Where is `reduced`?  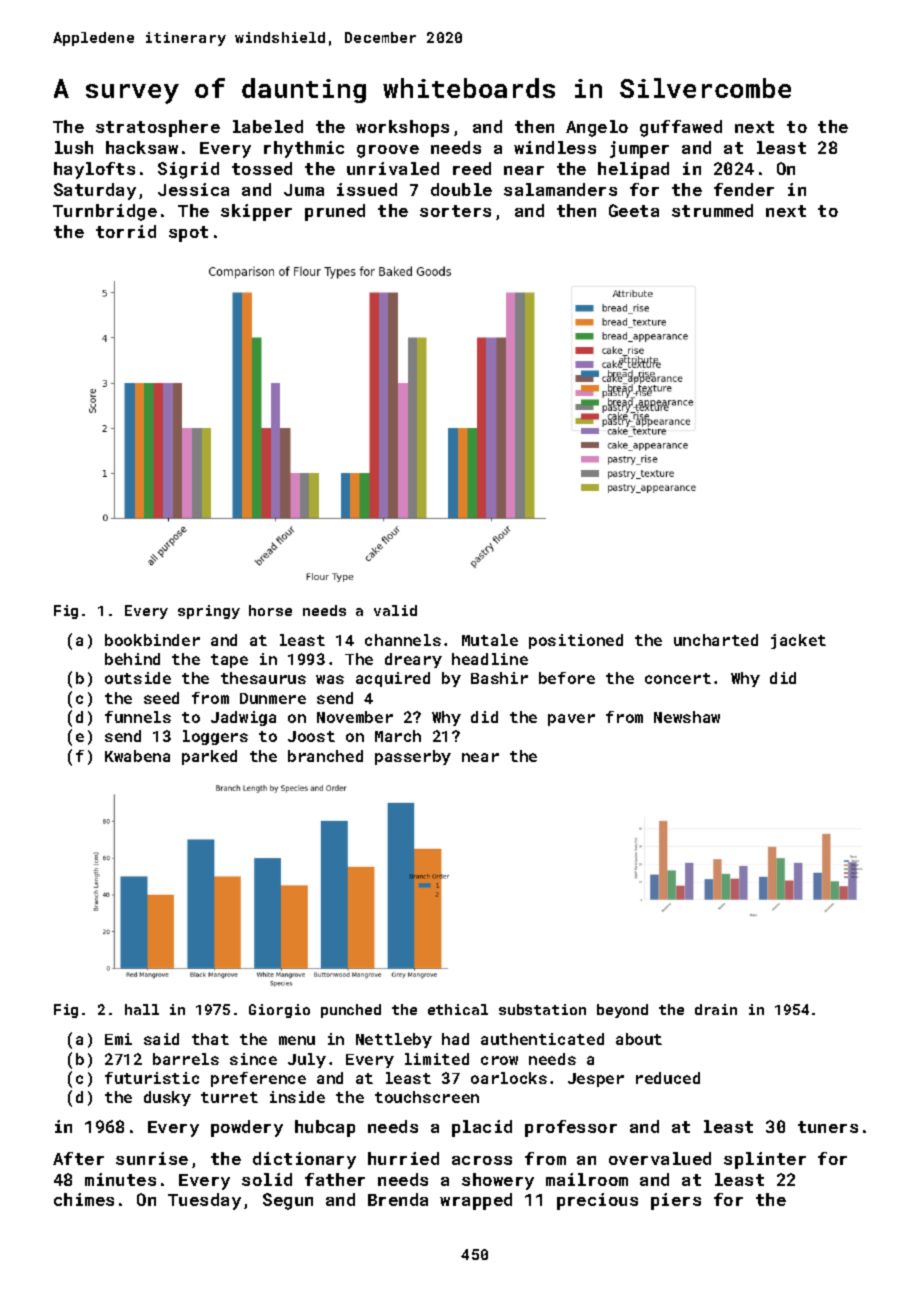 reduced is located at coordinates (668, 1078).
